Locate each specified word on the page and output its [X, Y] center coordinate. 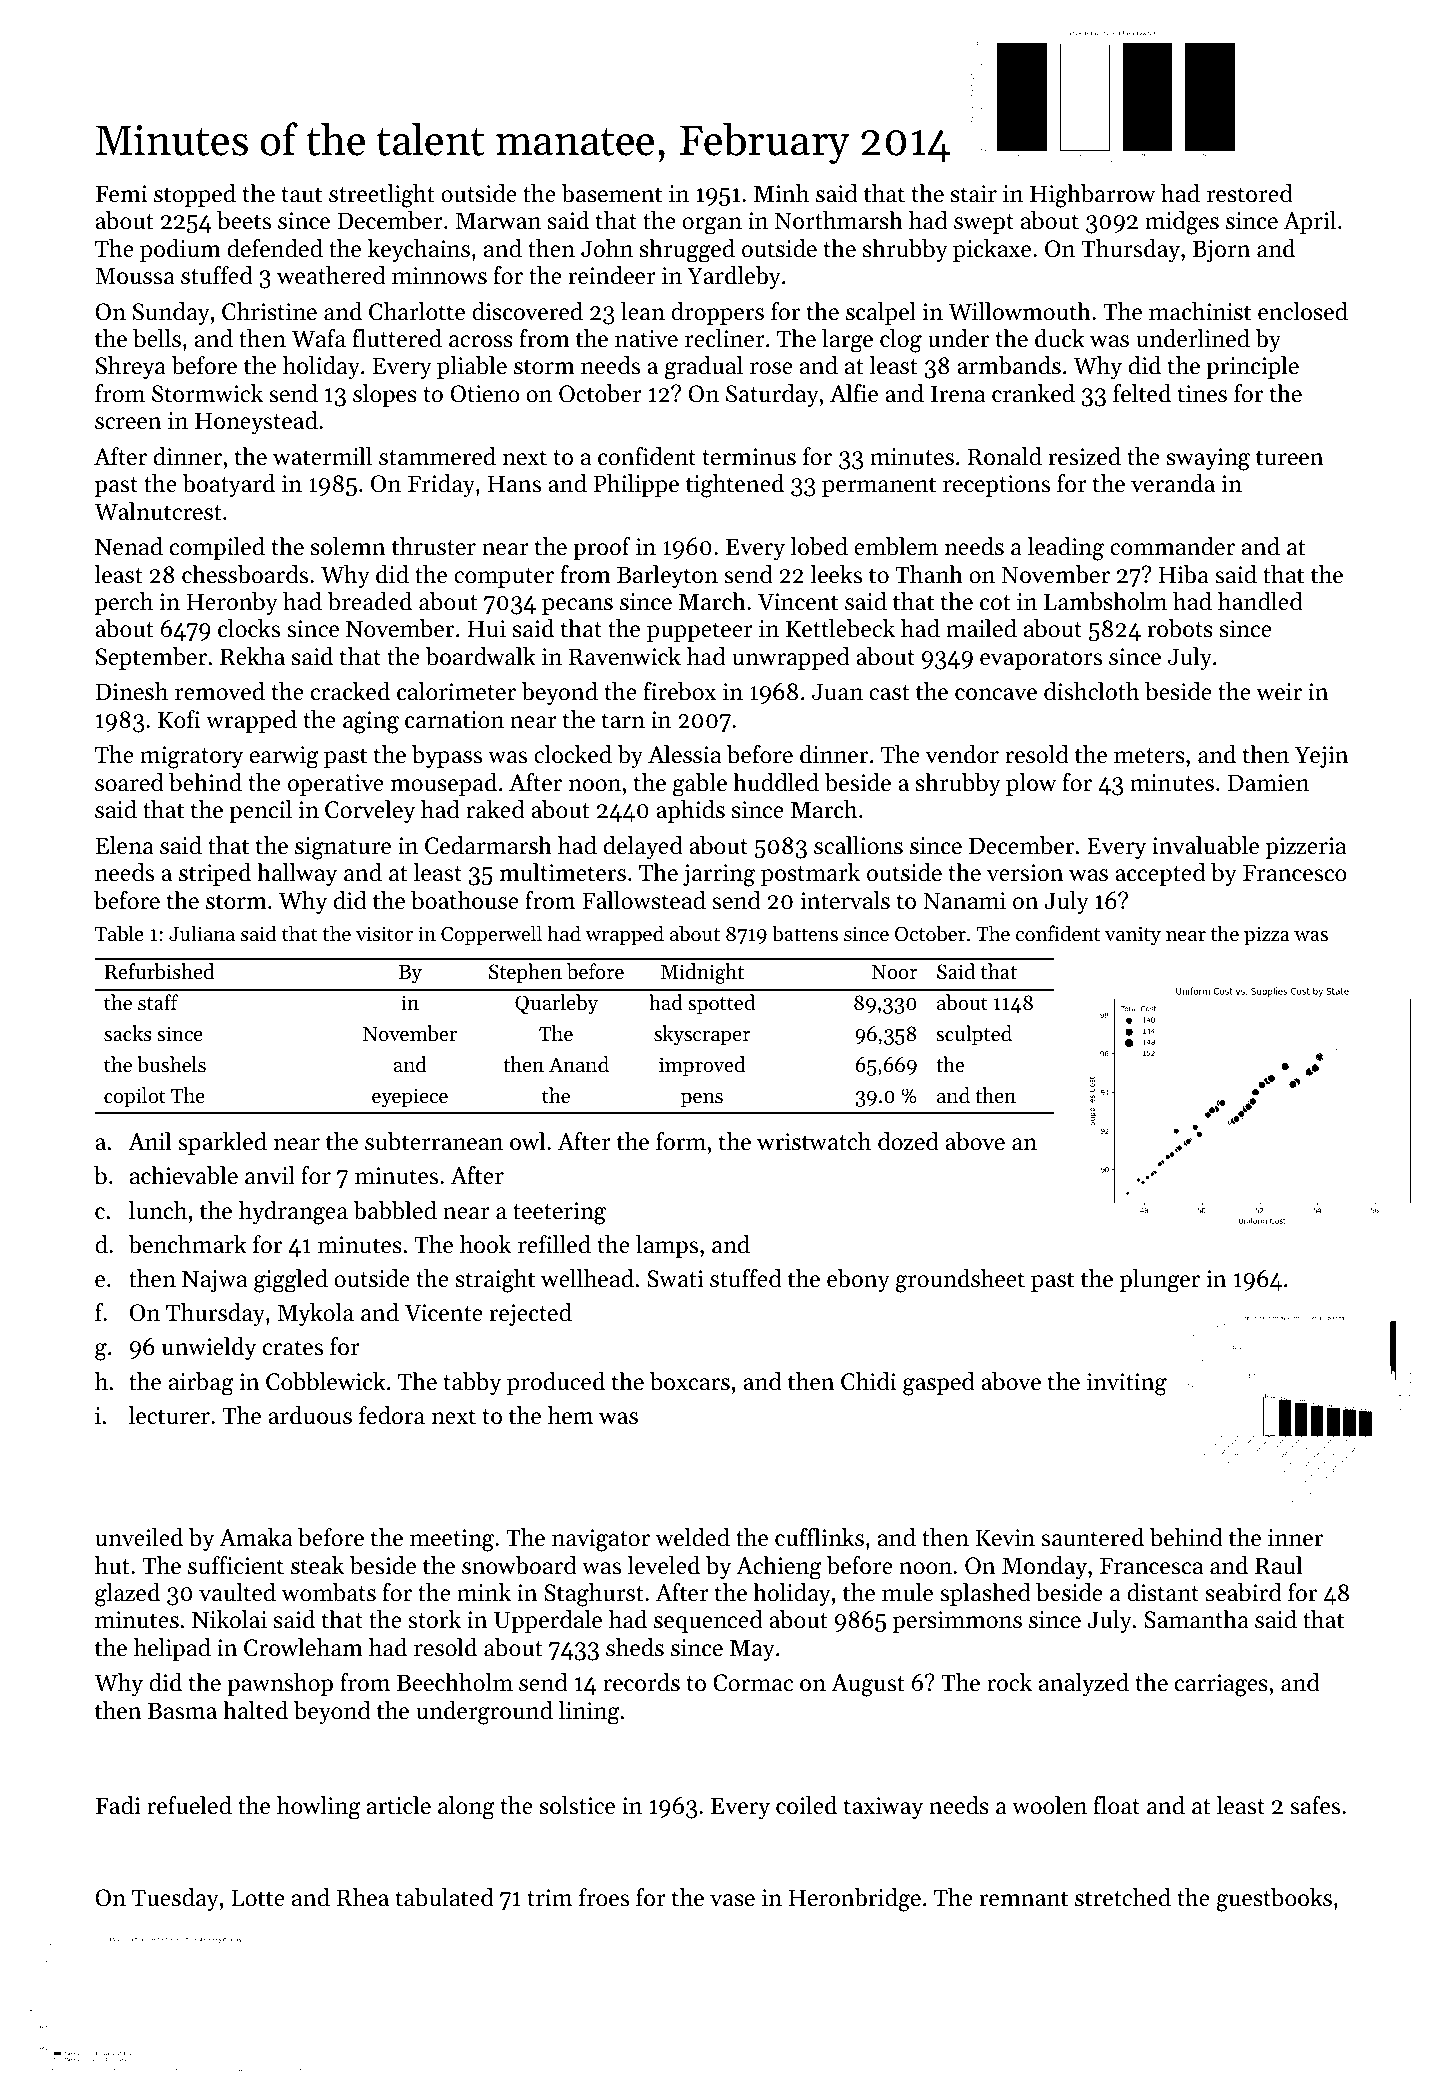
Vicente [443, 1313]
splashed [985, 1594]
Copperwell [491, 935]
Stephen [525, 973]
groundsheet [960, 1281]
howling [319, 1808]
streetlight [382, 196]
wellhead [587, 1278]
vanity [1133, 936]
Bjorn [1222, 251]
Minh [781, 193]
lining [589, 1713]
